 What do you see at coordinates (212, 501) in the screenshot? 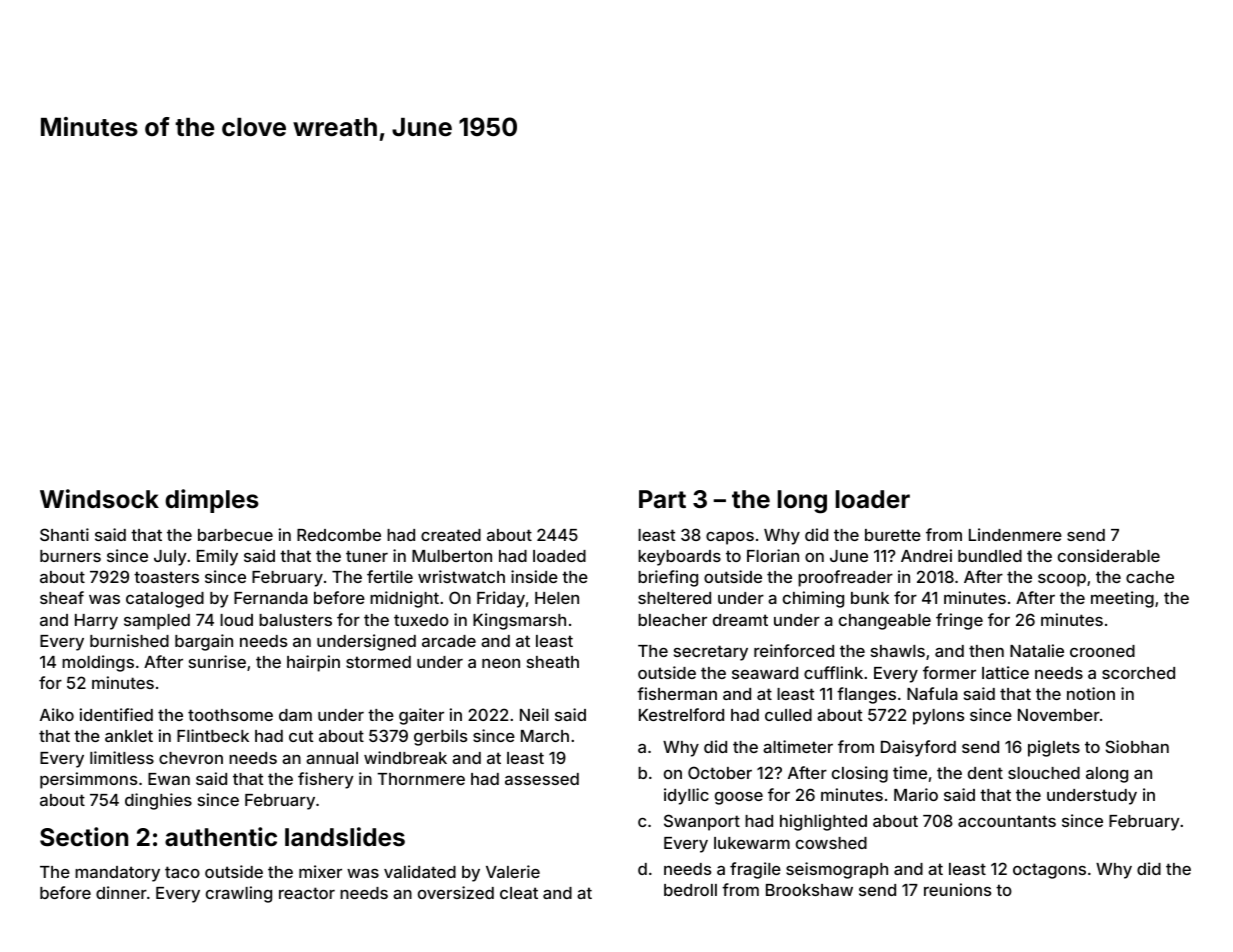
I see `dimples` at bounding box center [212, 501].
